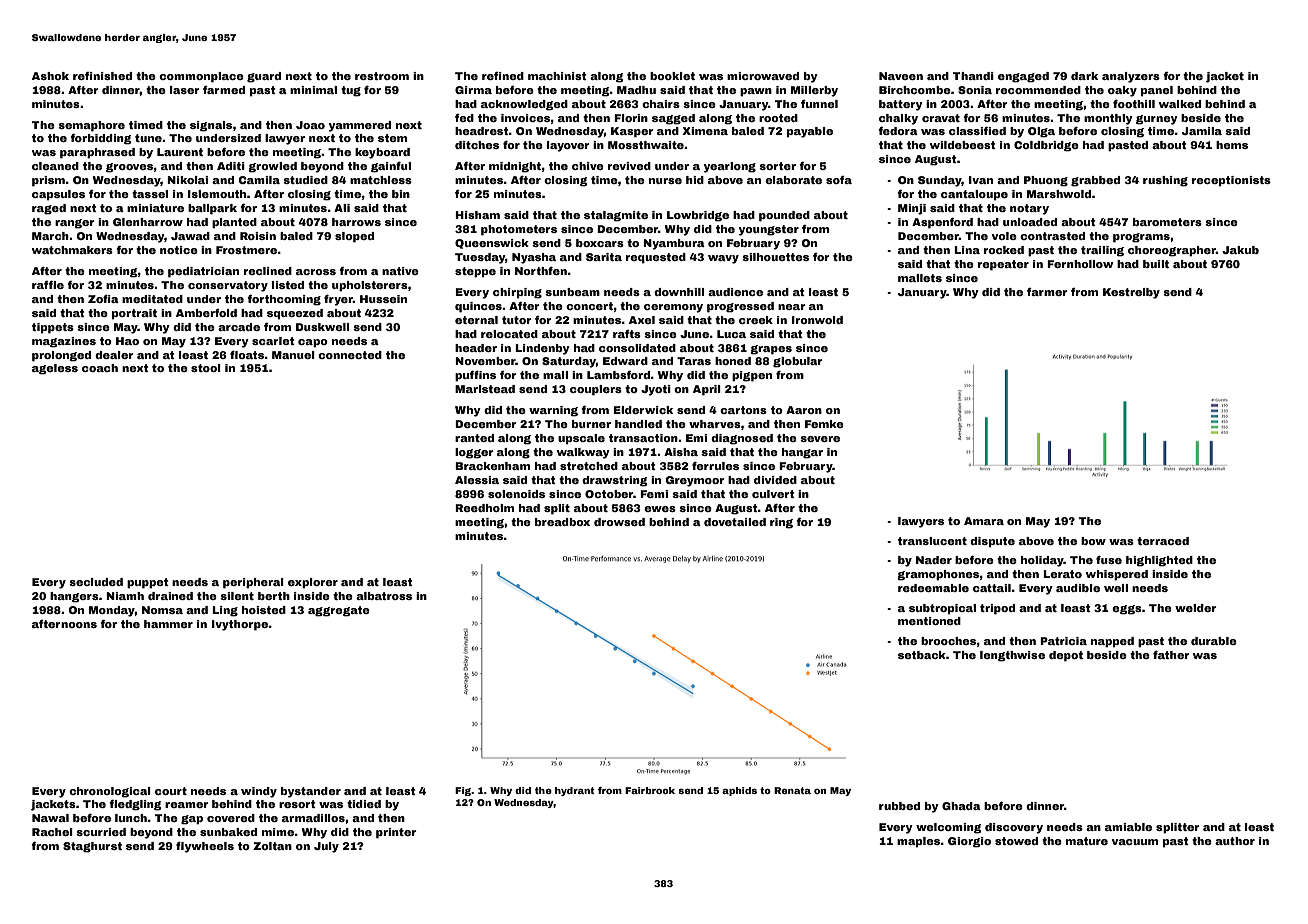 This image has height=924, width=1308. I want to click on Ivythorpe, so click(240, 625).
